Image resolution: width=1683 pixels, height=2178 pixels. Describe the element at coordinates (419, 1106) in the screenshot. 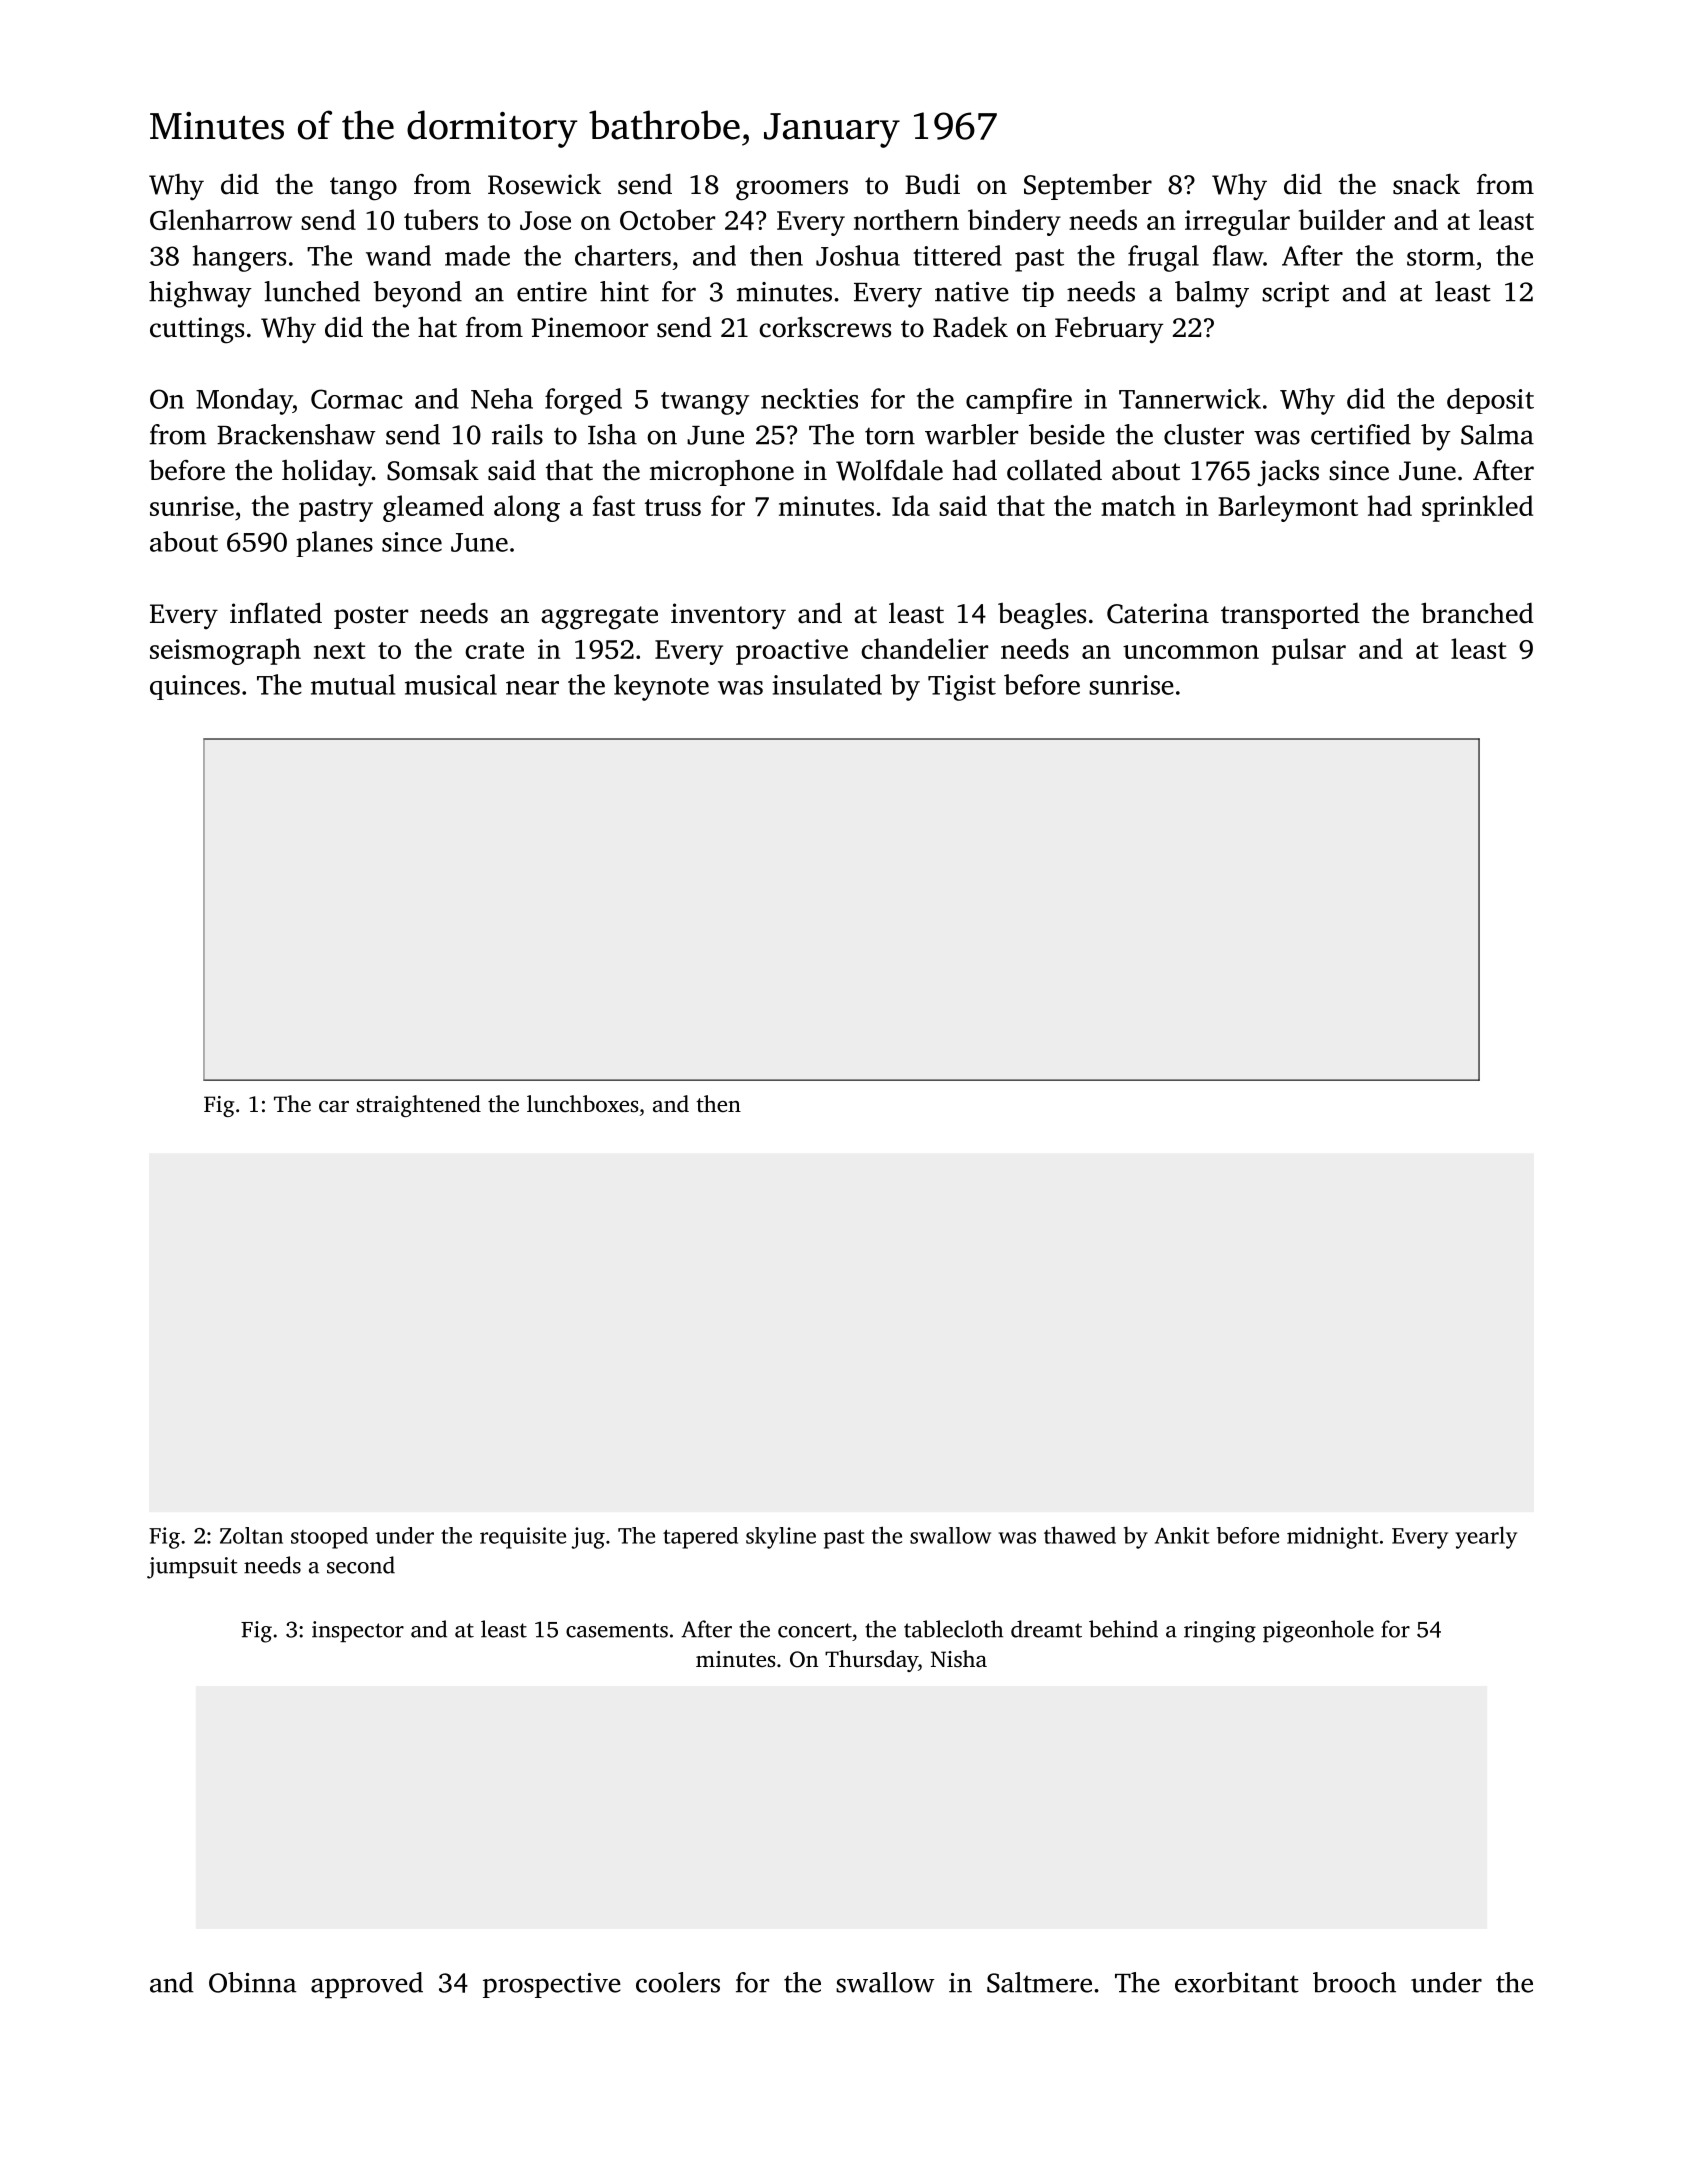

I see `straightened` at that location.
